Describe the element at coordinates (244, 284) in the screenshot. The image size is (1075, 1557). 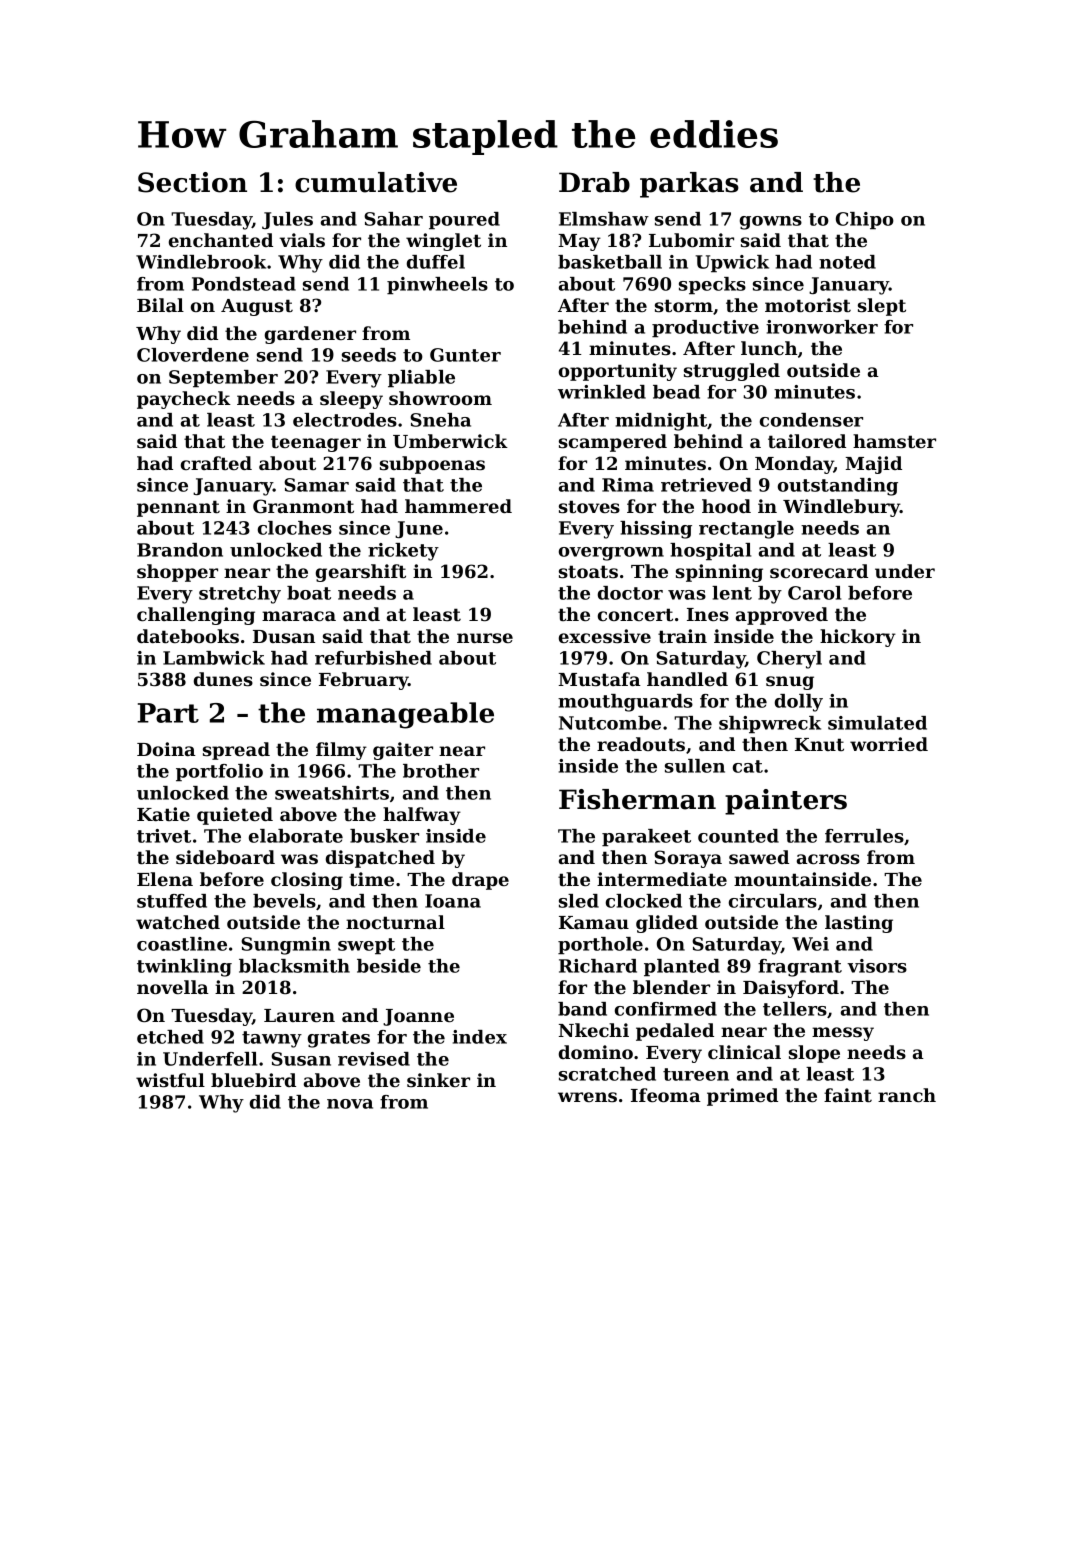
I see `Pondstead` at that location.
